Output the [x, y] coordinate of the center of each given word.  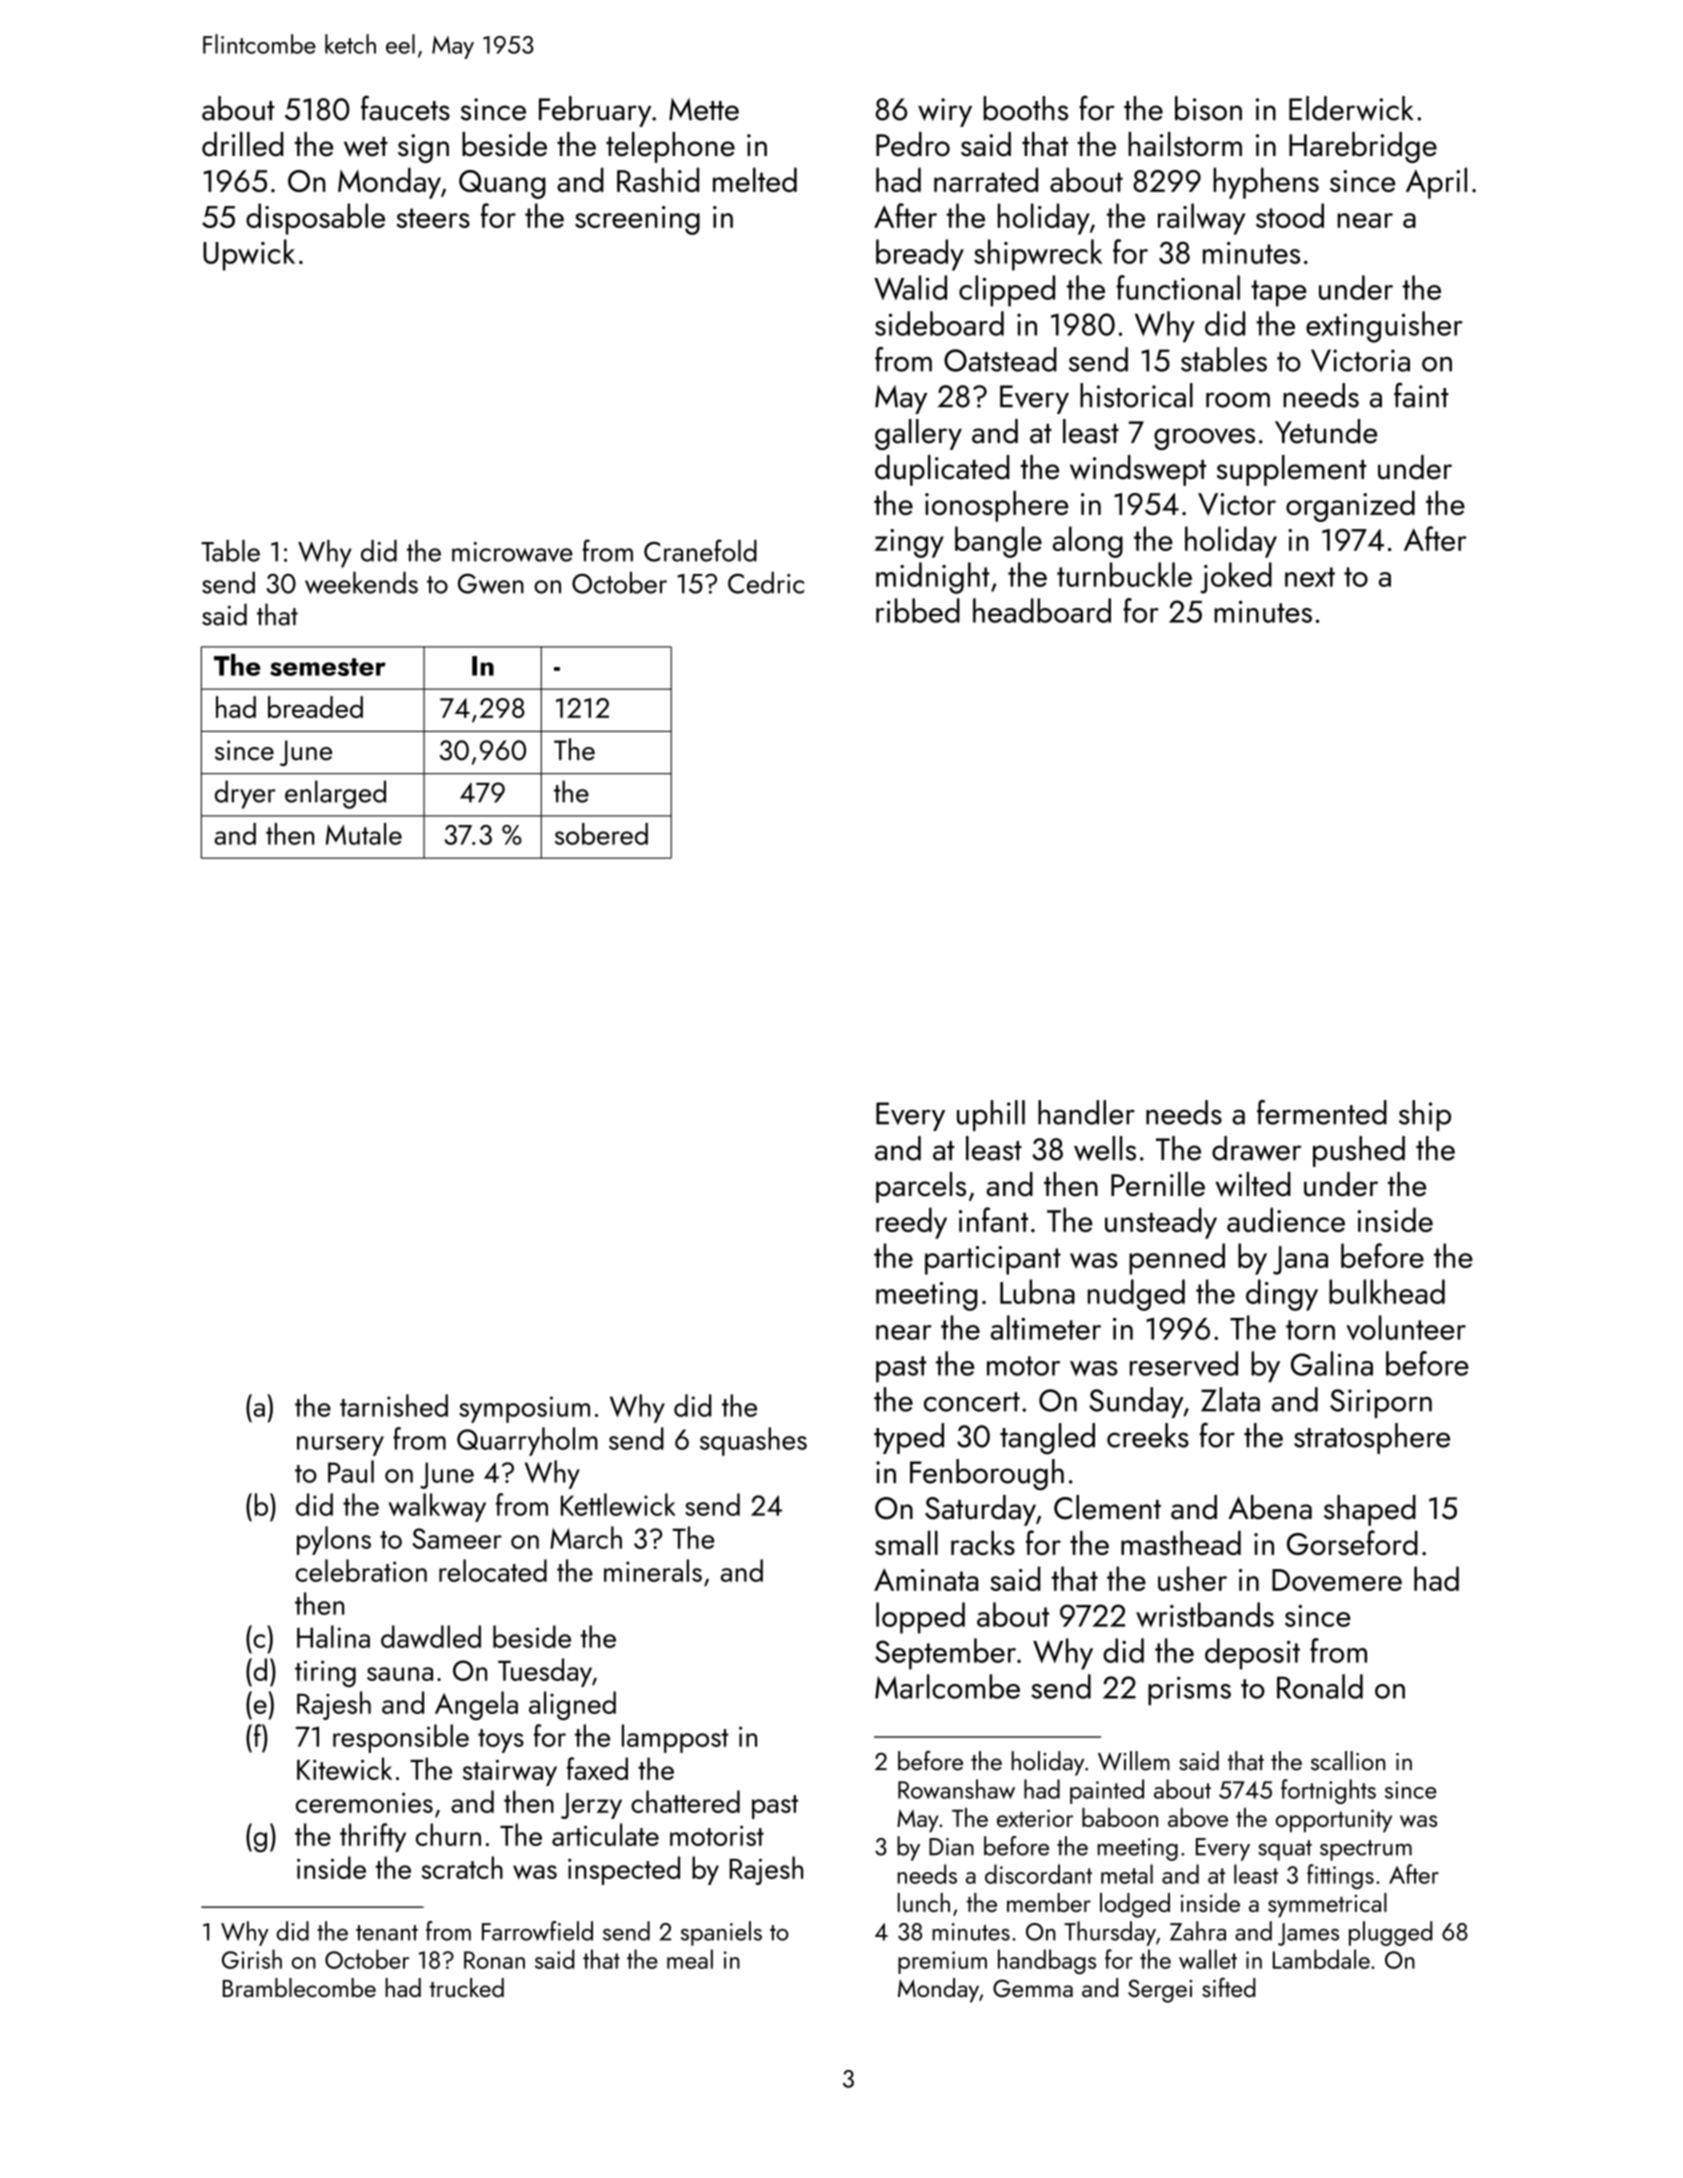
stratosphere [1372, 1438]
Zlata [1230, 1399]
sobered [601, 834]
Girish [252, 1959]
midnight [933, 578]
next [1310, 577]
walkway [437, 1507]
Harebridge [1363, 147]
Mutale [364, 834]
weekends [361, 583]
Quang [502, 184]
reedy [911, 1223]
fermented [1322, 1112]
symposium [524, 1409]
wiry [945, 112]
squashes [753, 1441]
